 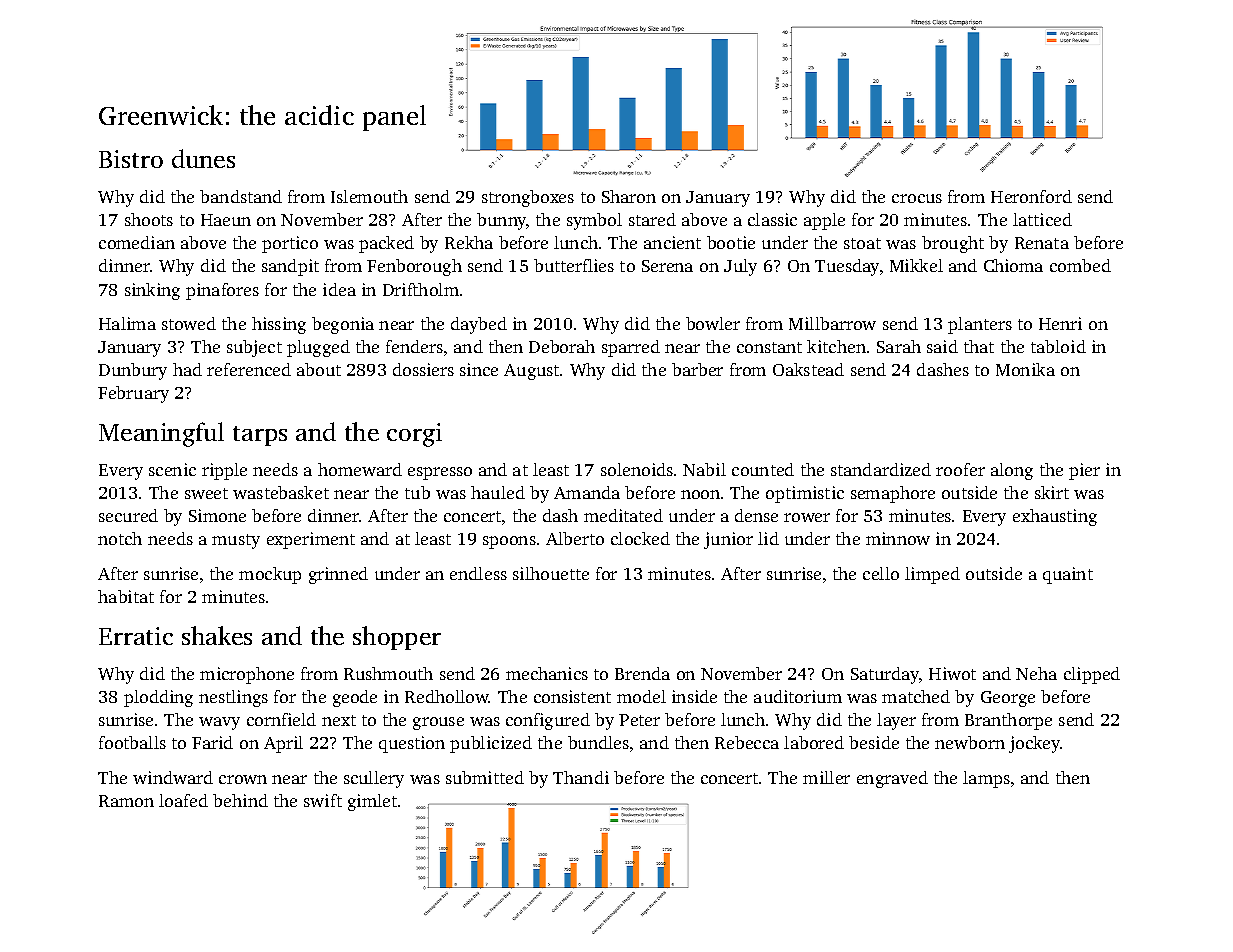 I want to click on strongboxes, so click(x=528, y=198).
